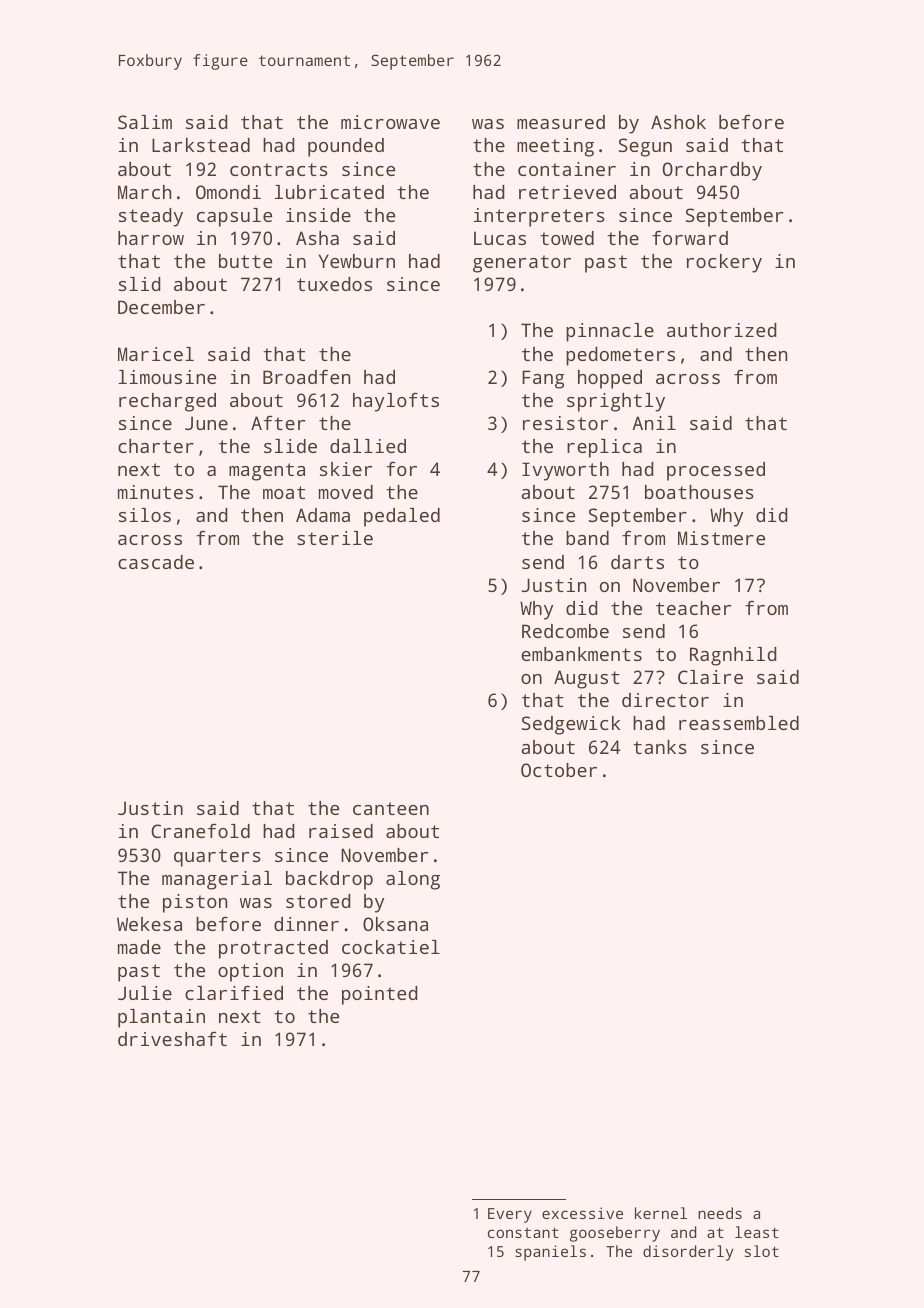  I want to click on director, so click(665, 700).
